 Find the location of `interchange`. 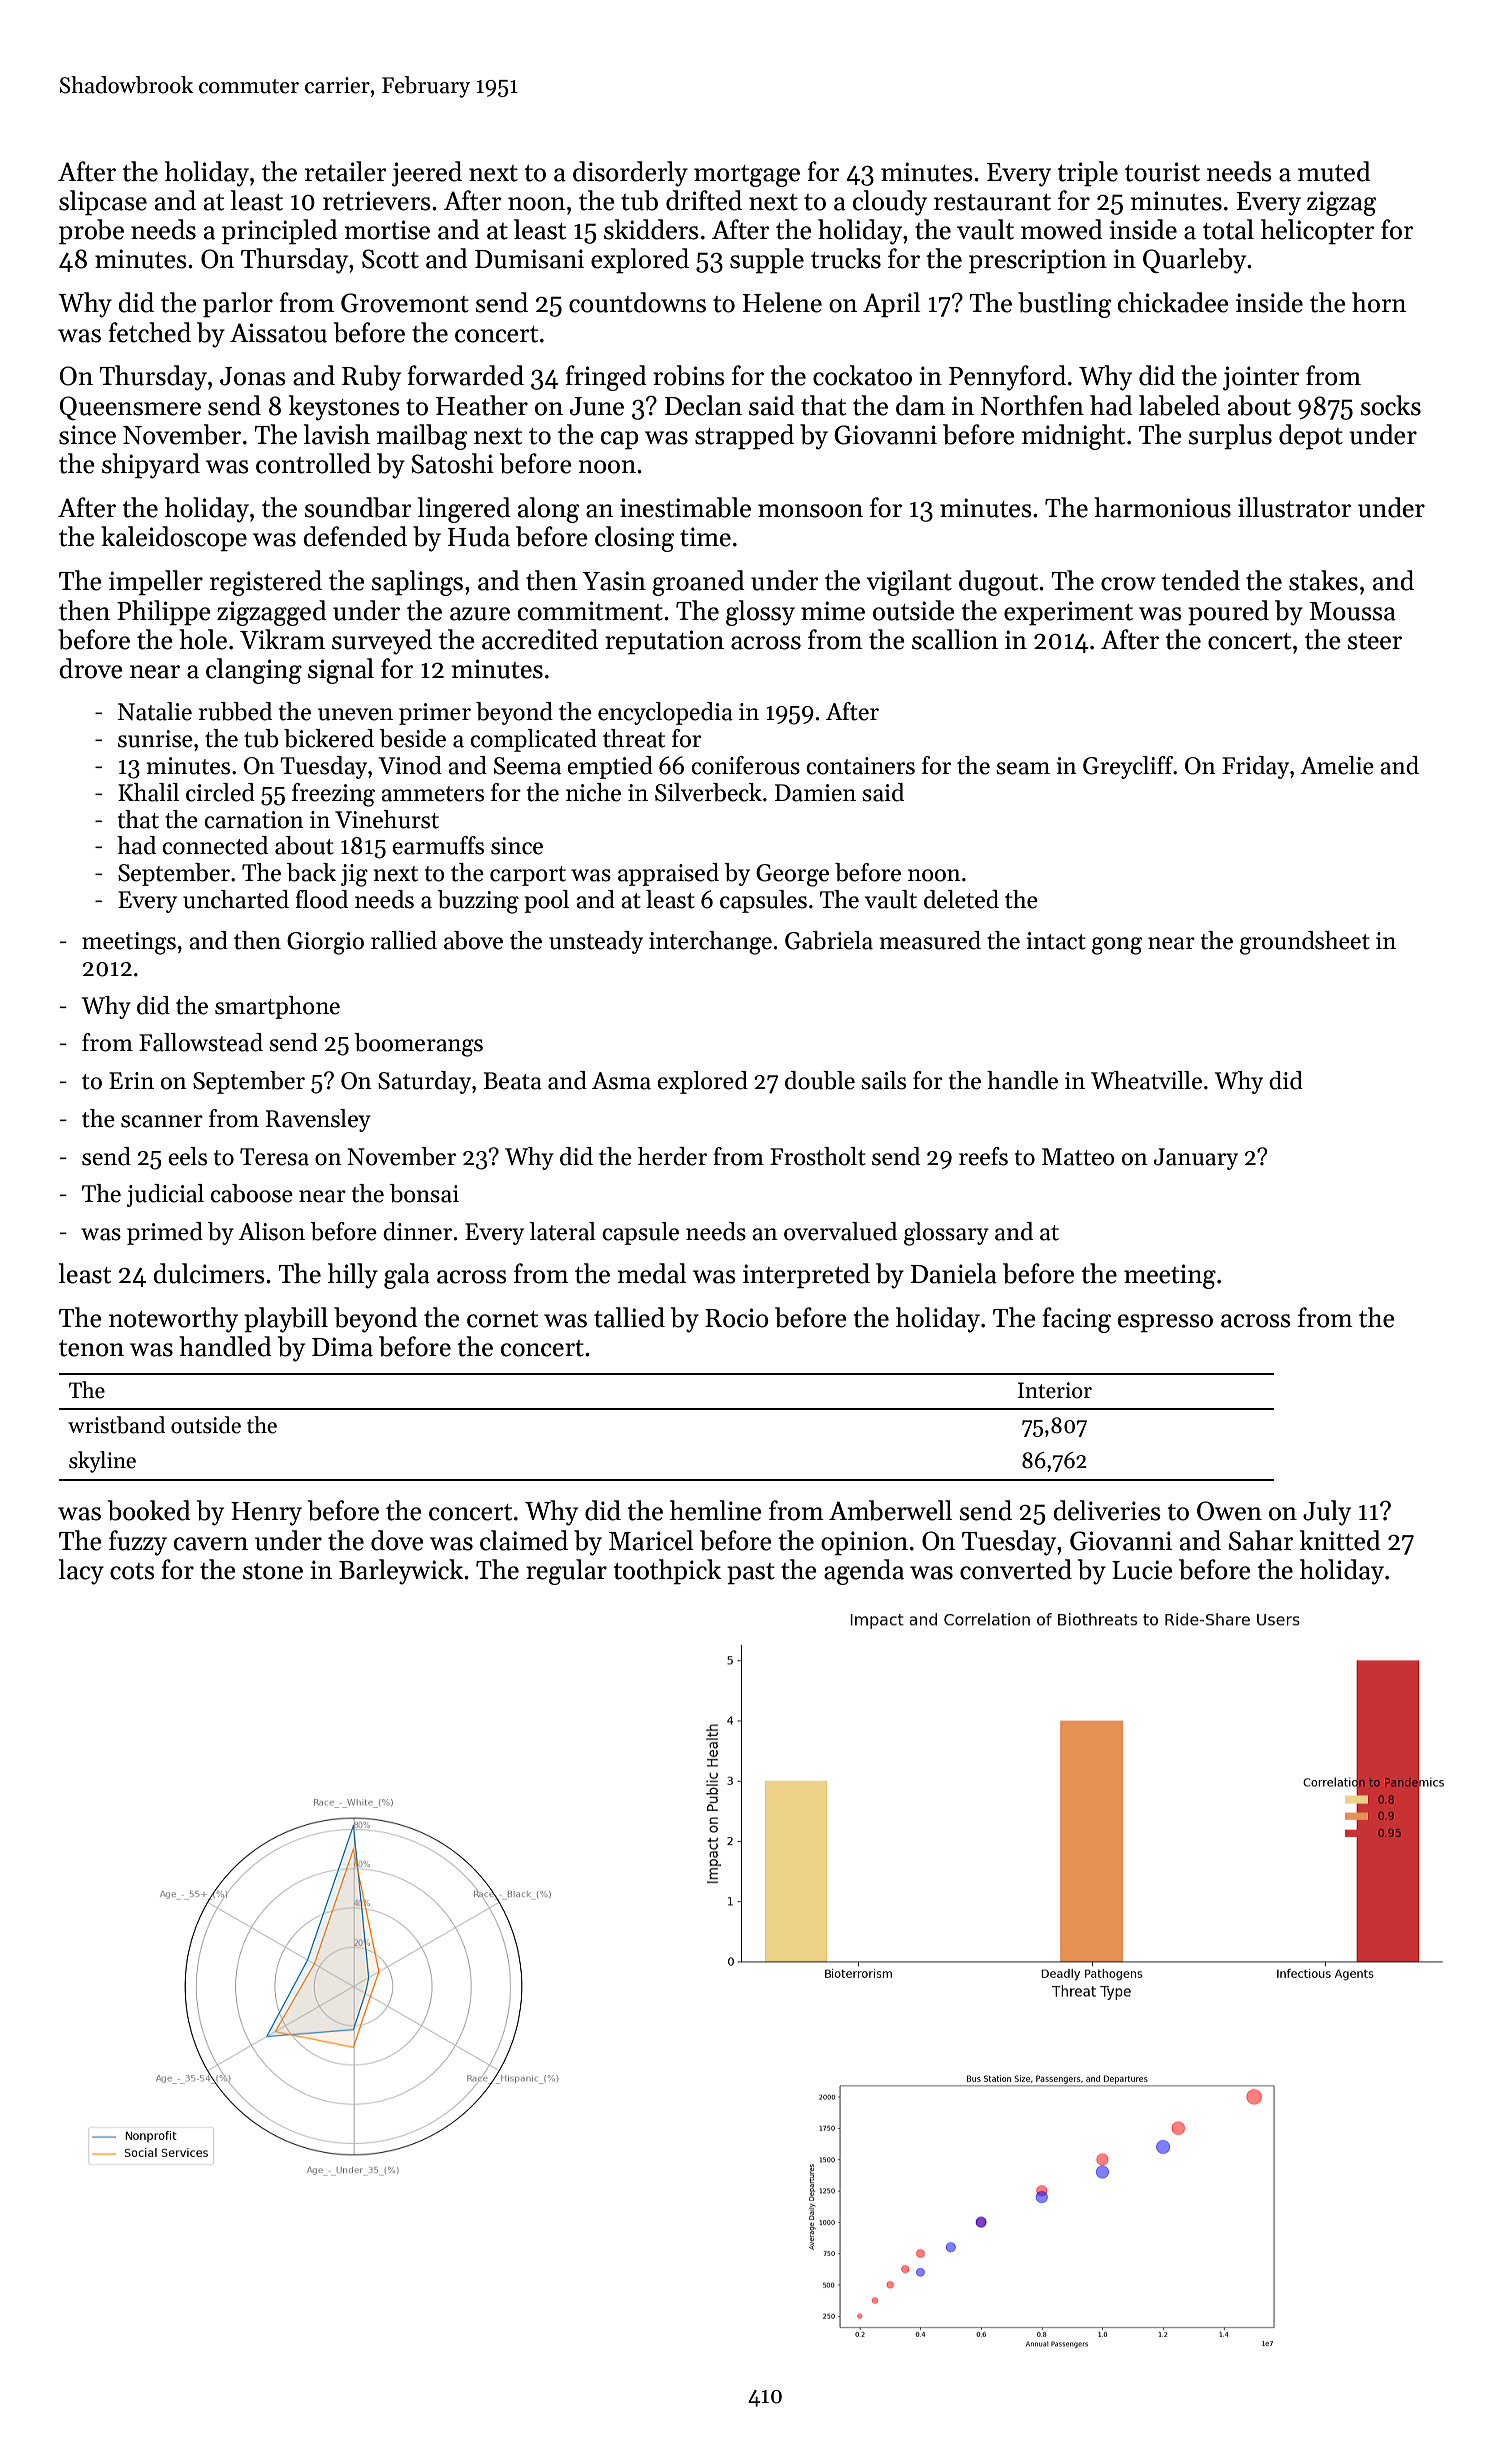

interchange is located at coordinates (710, 943).
